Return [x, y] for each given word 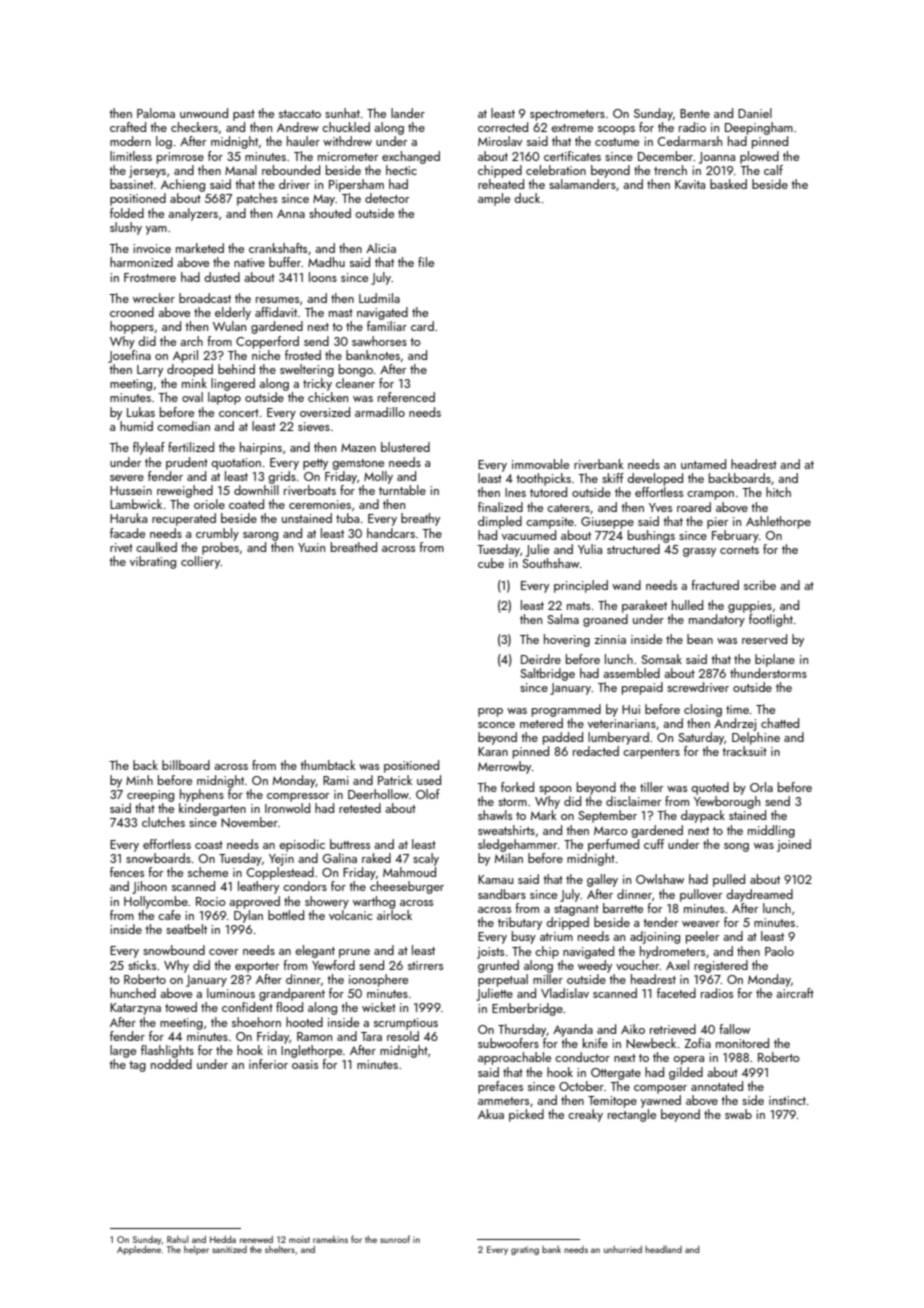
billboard [186, 765]
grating [525, 1250]
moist [299, 1239]
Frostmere [150, 277]
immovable [540, 464]
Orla [761, 787]
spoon [555, 790]
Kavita [690, 184]
